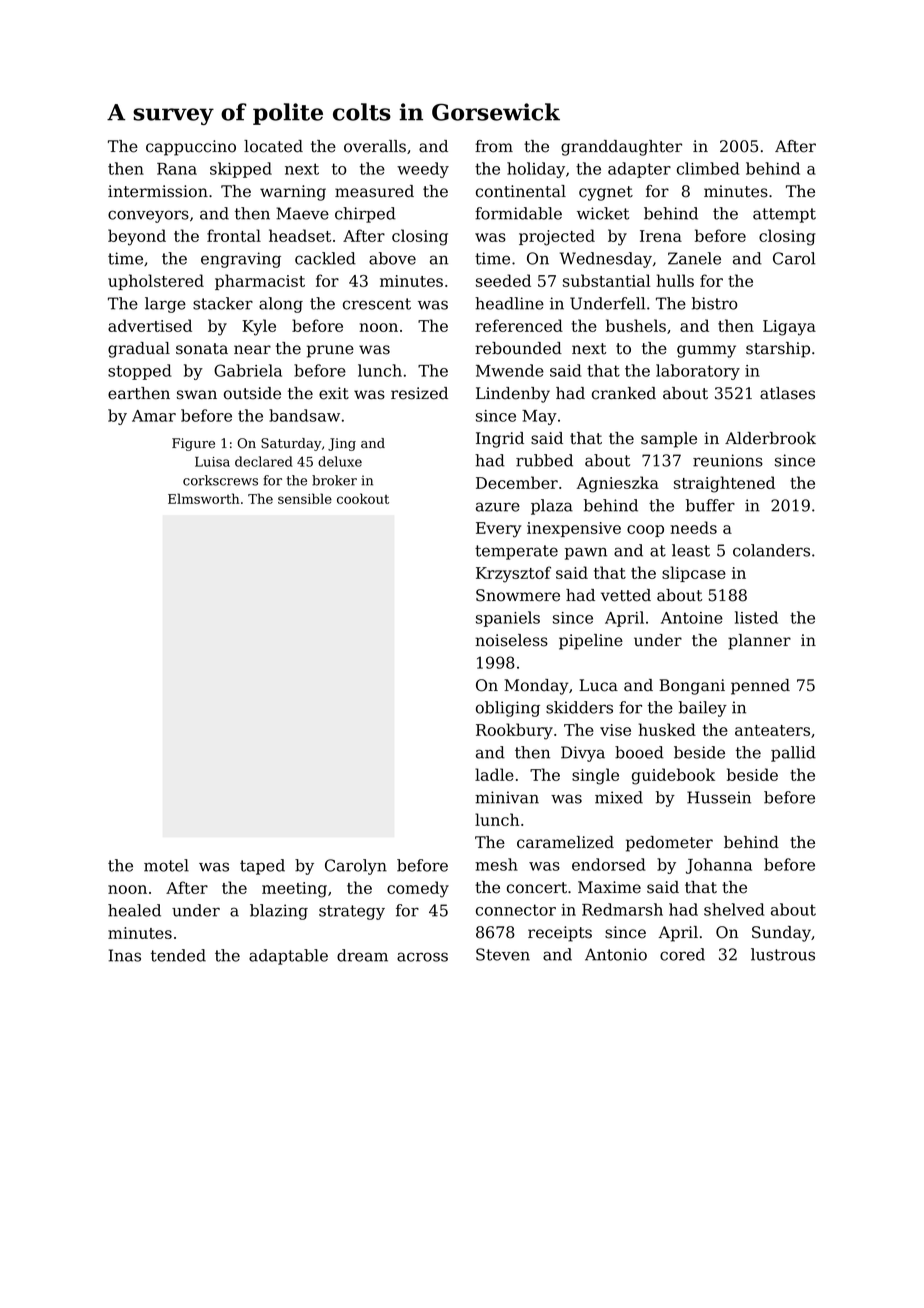 The image size is (924, 1308). I want to click on motel, so click(166, 865).
